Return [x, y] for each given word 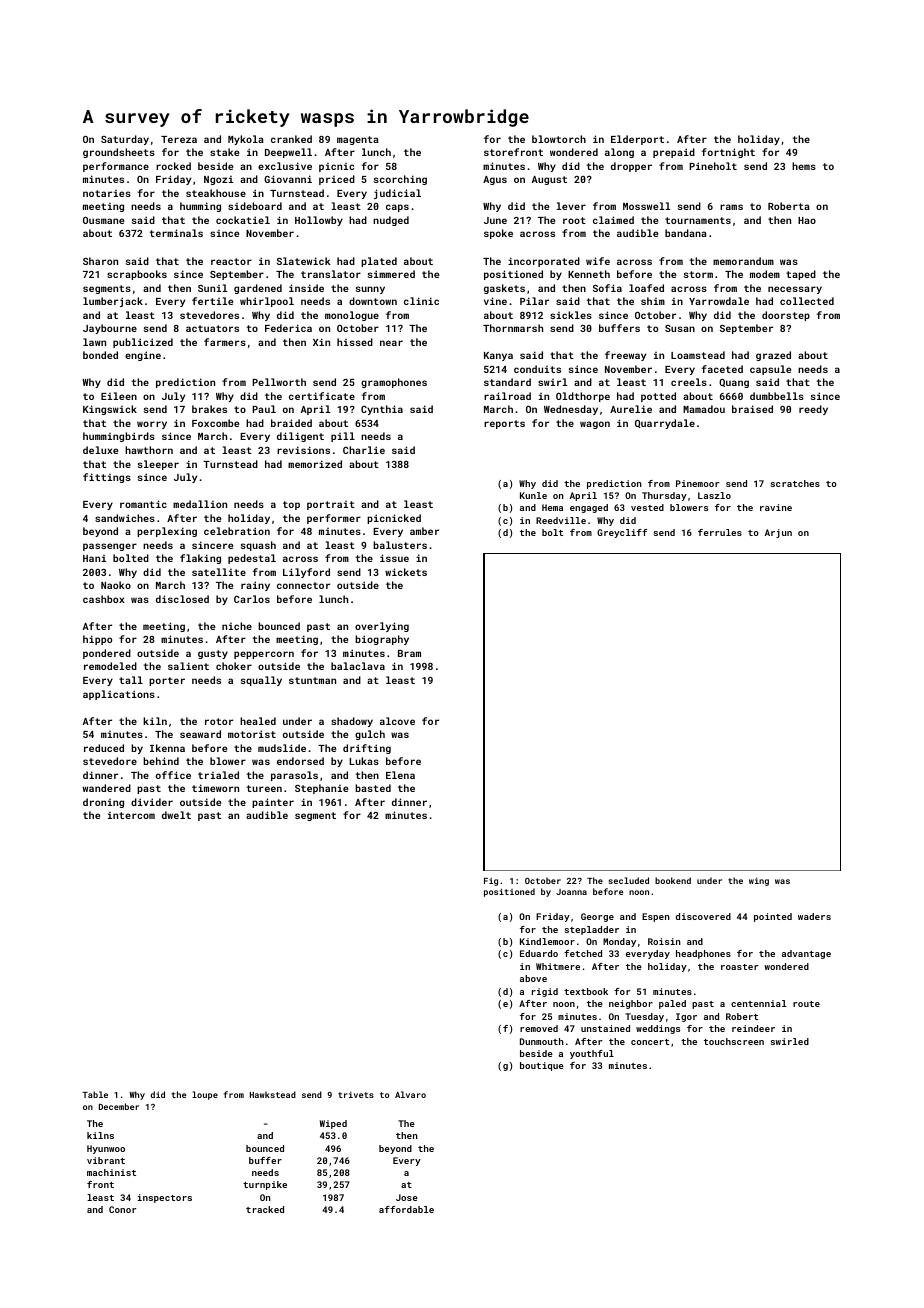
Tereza [179, 139]
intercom [131, 815]
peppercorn [264, 655]
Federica [288, 328]
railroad [507, 396]
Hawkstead [273, 1094]
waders [814, 916]
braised [752, 409]
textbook [586, 991]
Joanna [571, 892]
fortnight [728, 153]
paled [672, 1004]
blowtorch [559, 139]
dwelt [176, 815]
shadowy [352, 722]
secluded [628, 880]
